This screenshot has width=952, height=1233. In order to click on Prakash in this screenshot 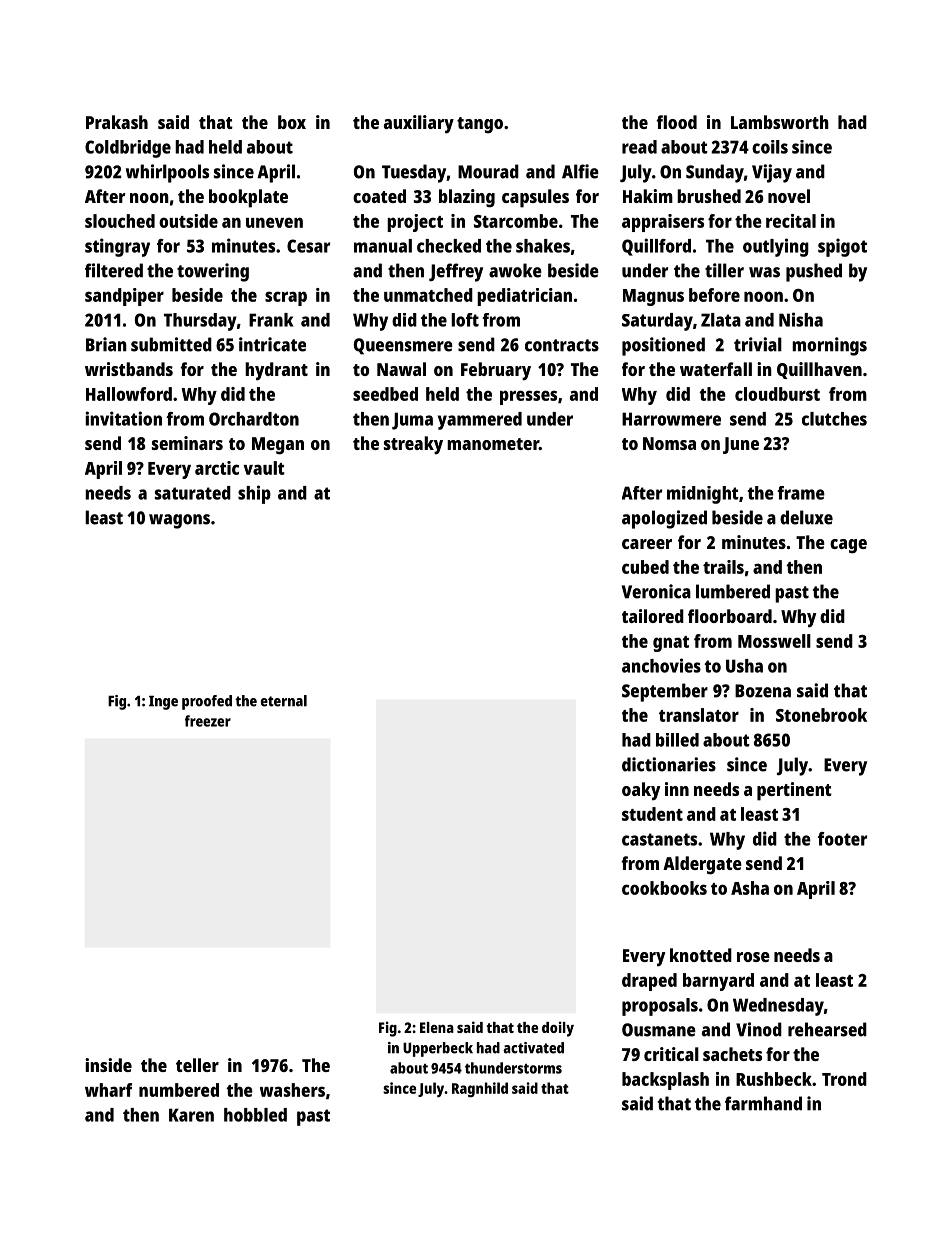, I will do `click(117, 122)`.
